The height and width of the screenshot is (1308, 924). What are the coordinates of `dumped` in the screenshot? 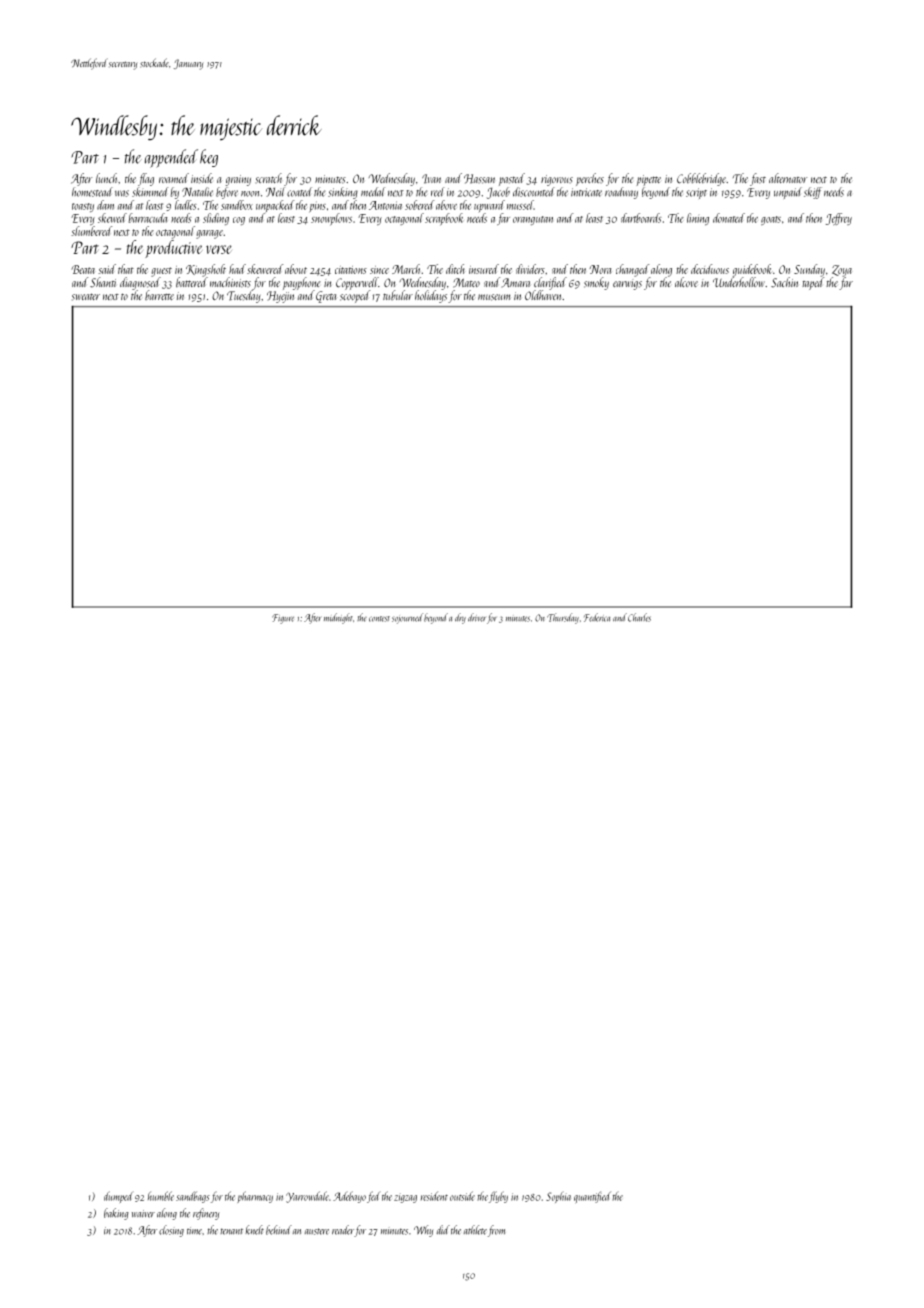 It's located at (118, 1197).
